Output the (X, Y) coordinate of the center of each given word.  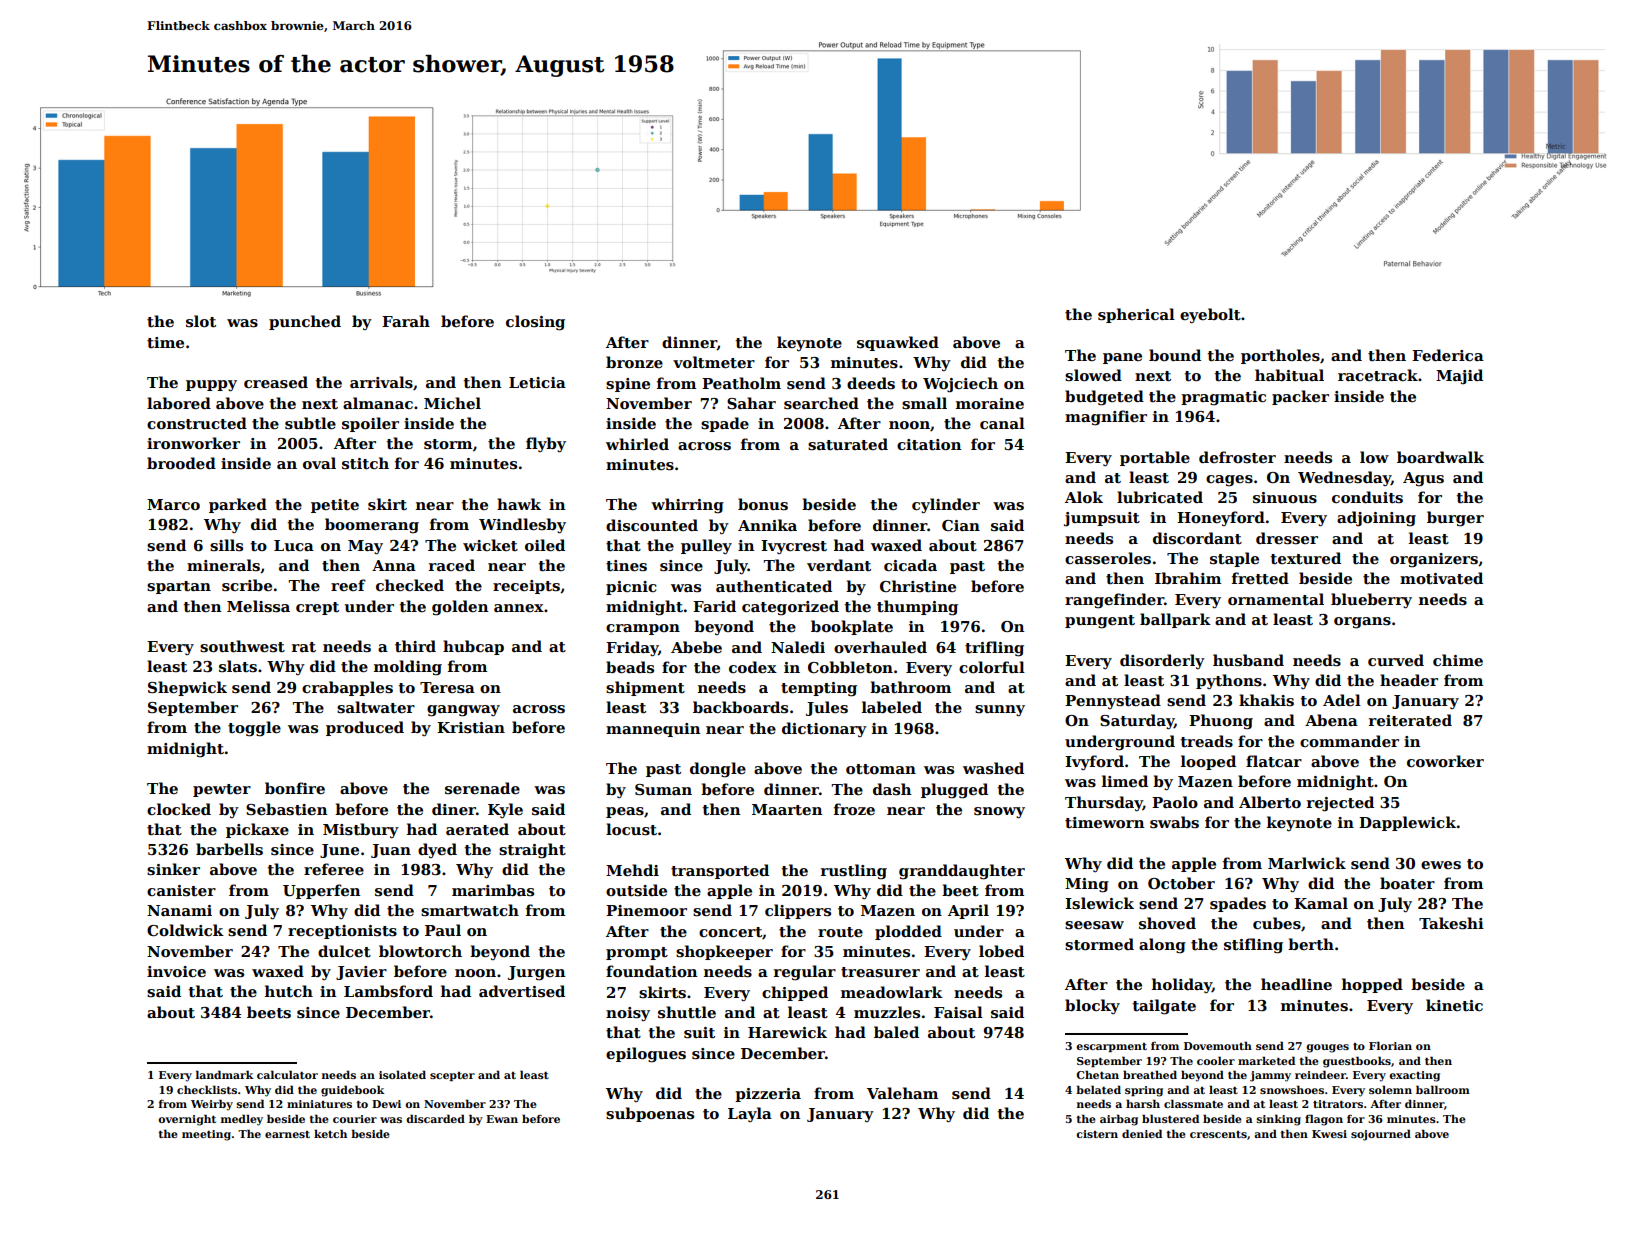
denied (1142, 1133)
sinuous (1285, 498)
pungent (1100, 622)
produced (365, 728)
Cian (961, 525)
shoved (1167, 923)
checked (410, 585)
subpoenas (650, 1114)
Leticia (537, 382)
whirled (637, 444)
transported (720, 871)
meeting (206, 1135)
